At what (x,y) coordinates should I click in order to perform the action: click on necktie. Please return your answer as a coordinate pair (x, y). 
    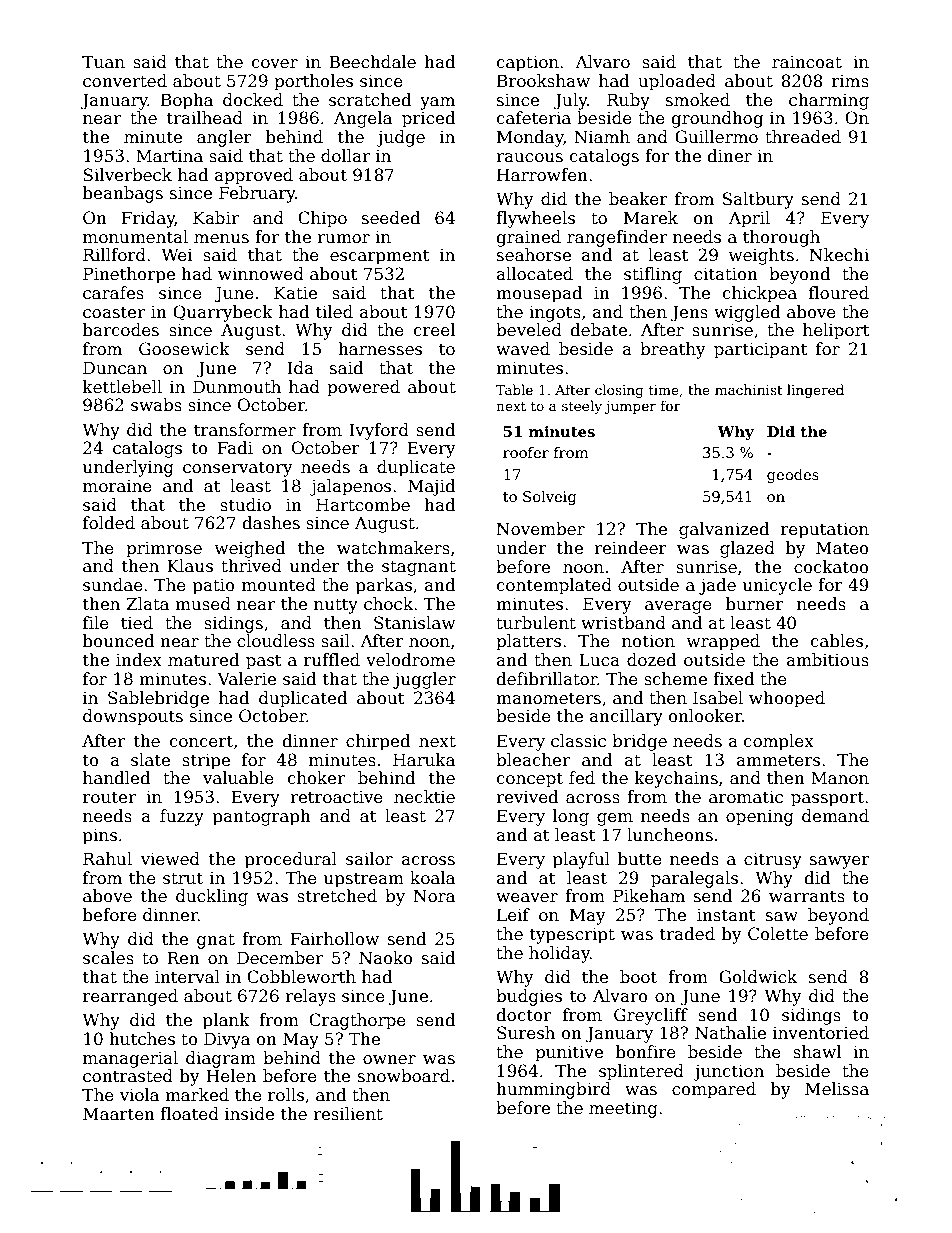
    Looking at the image, I should click on (424, 797).
